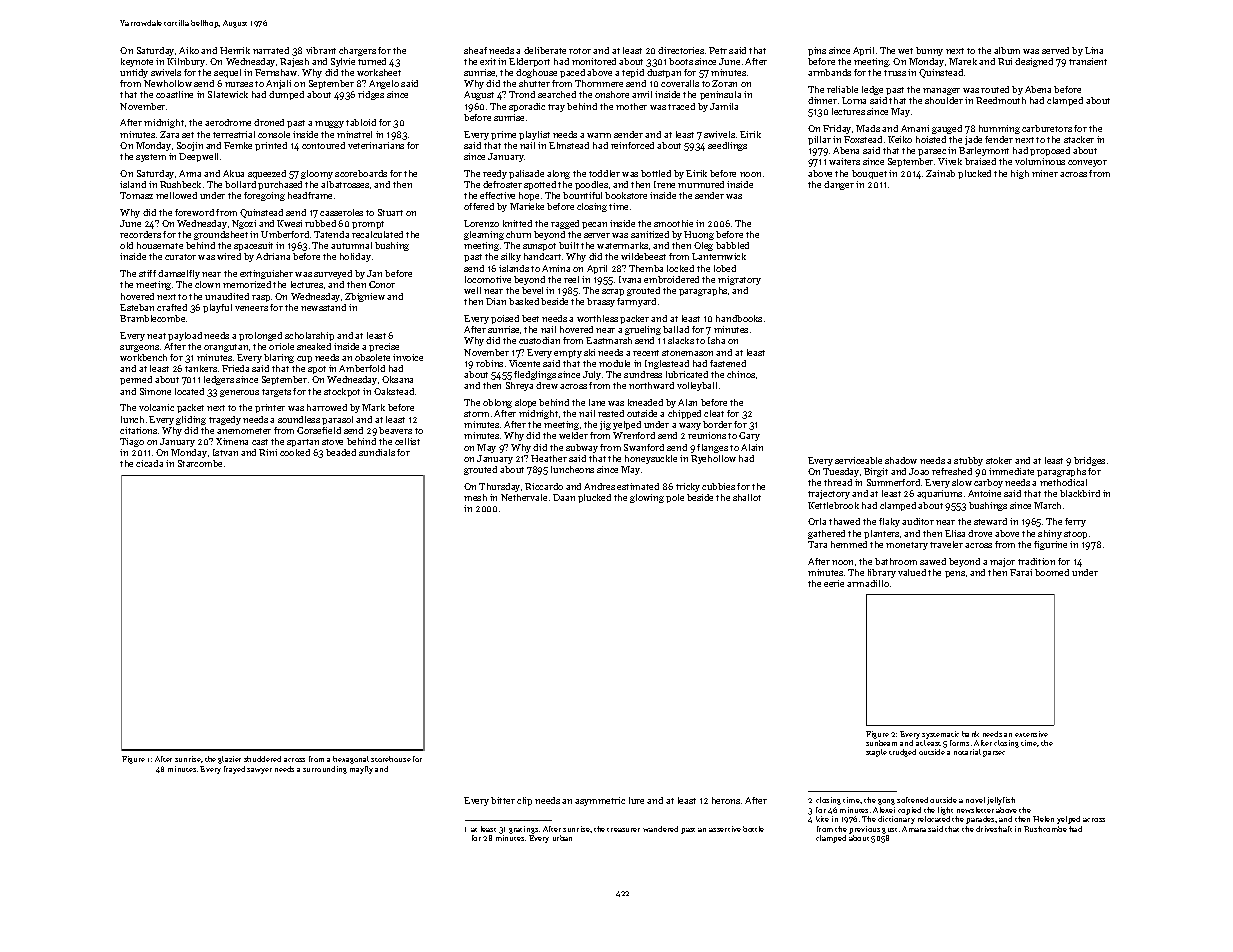 This screenshot has width=1233, height=952. I want to click on glazier, so click(229, 760).
